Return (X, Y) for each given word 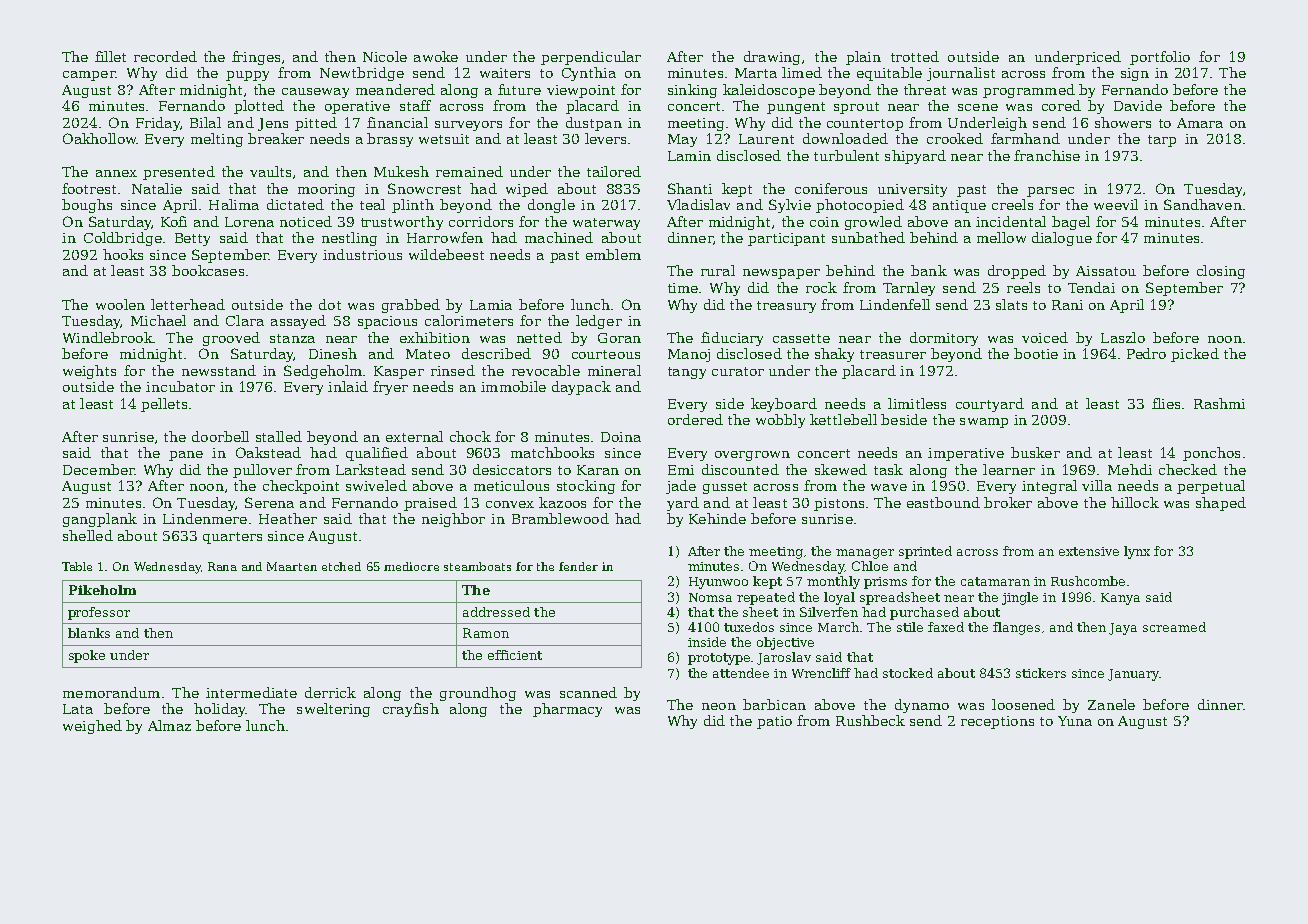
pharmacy (567, 710)
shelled (88, 535)
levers (605, 138)
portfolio (1160, 58)
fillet (110, 56)
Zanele (1111, 704)
